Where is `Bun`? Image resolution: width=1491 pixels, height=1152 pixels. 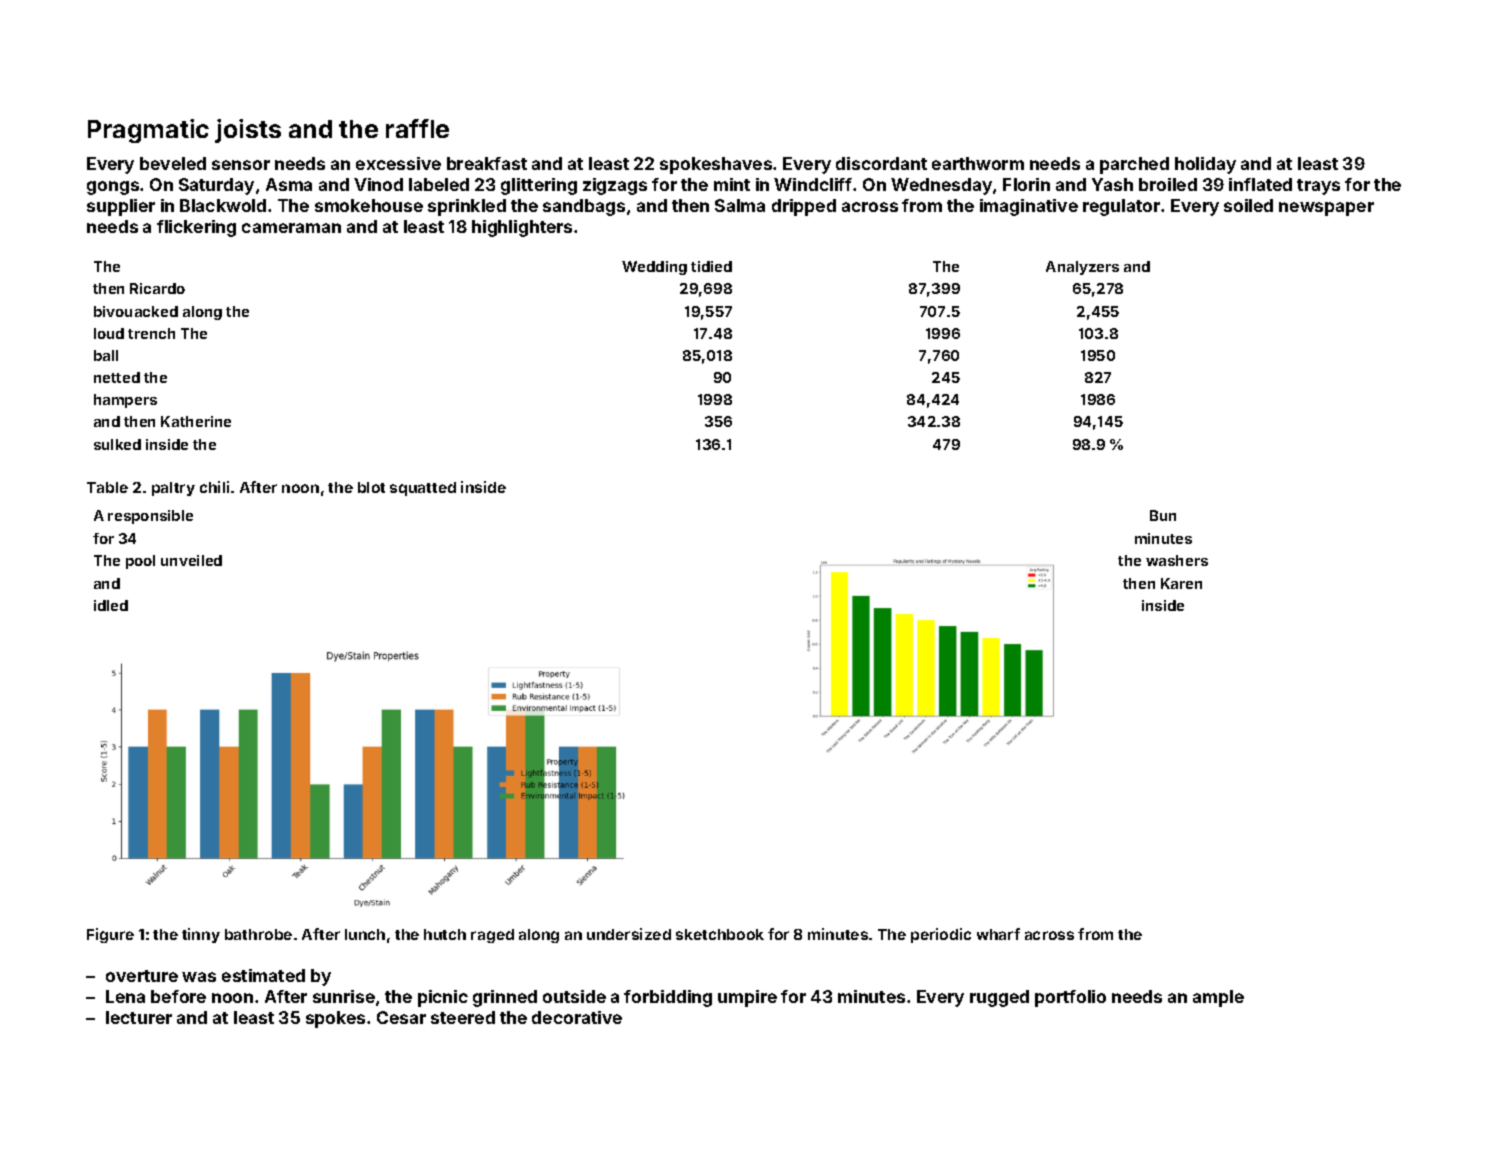 Bun is located at coordinates (1163, 515).
